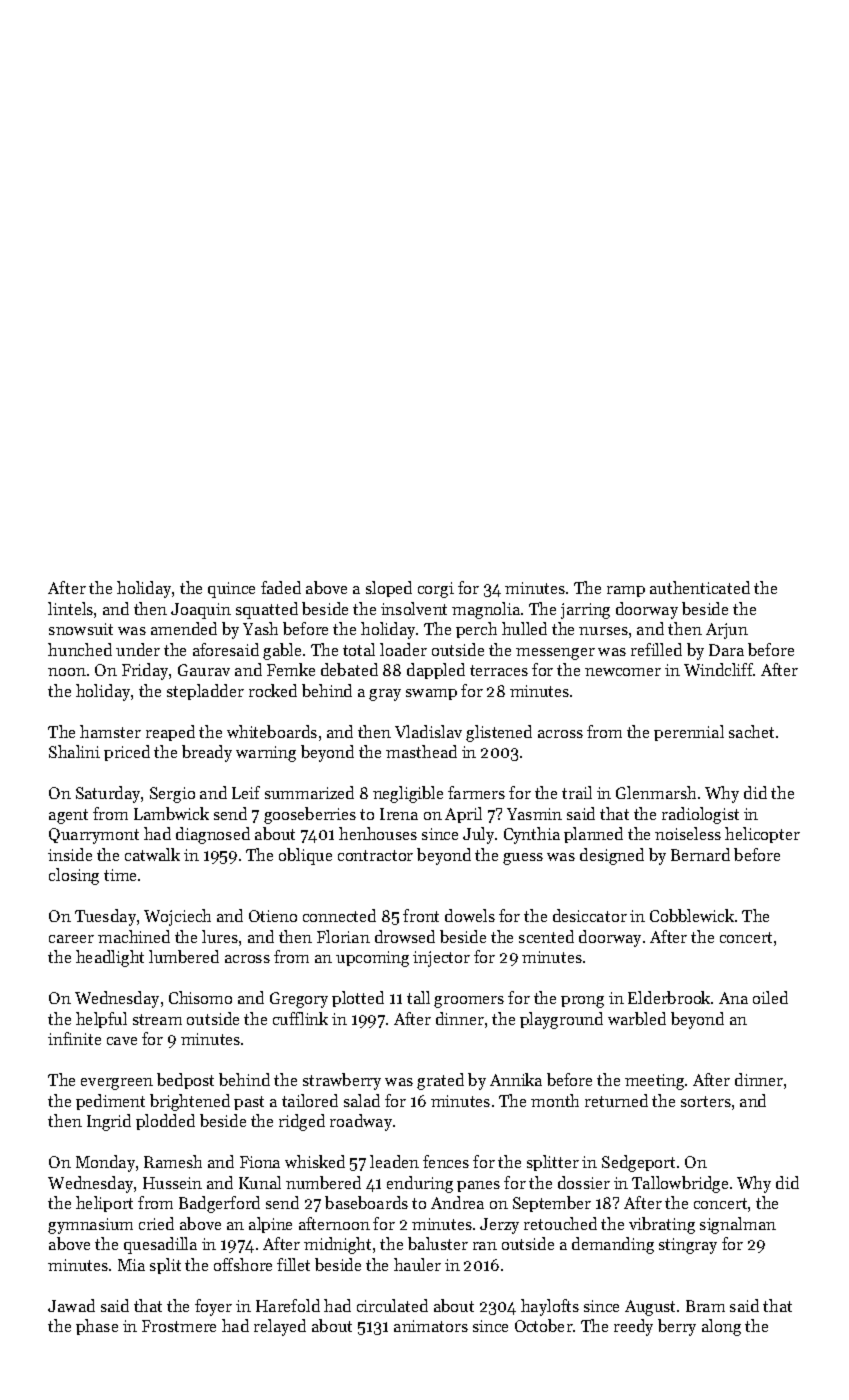  I want to click on fences, so click(446, 1161).
